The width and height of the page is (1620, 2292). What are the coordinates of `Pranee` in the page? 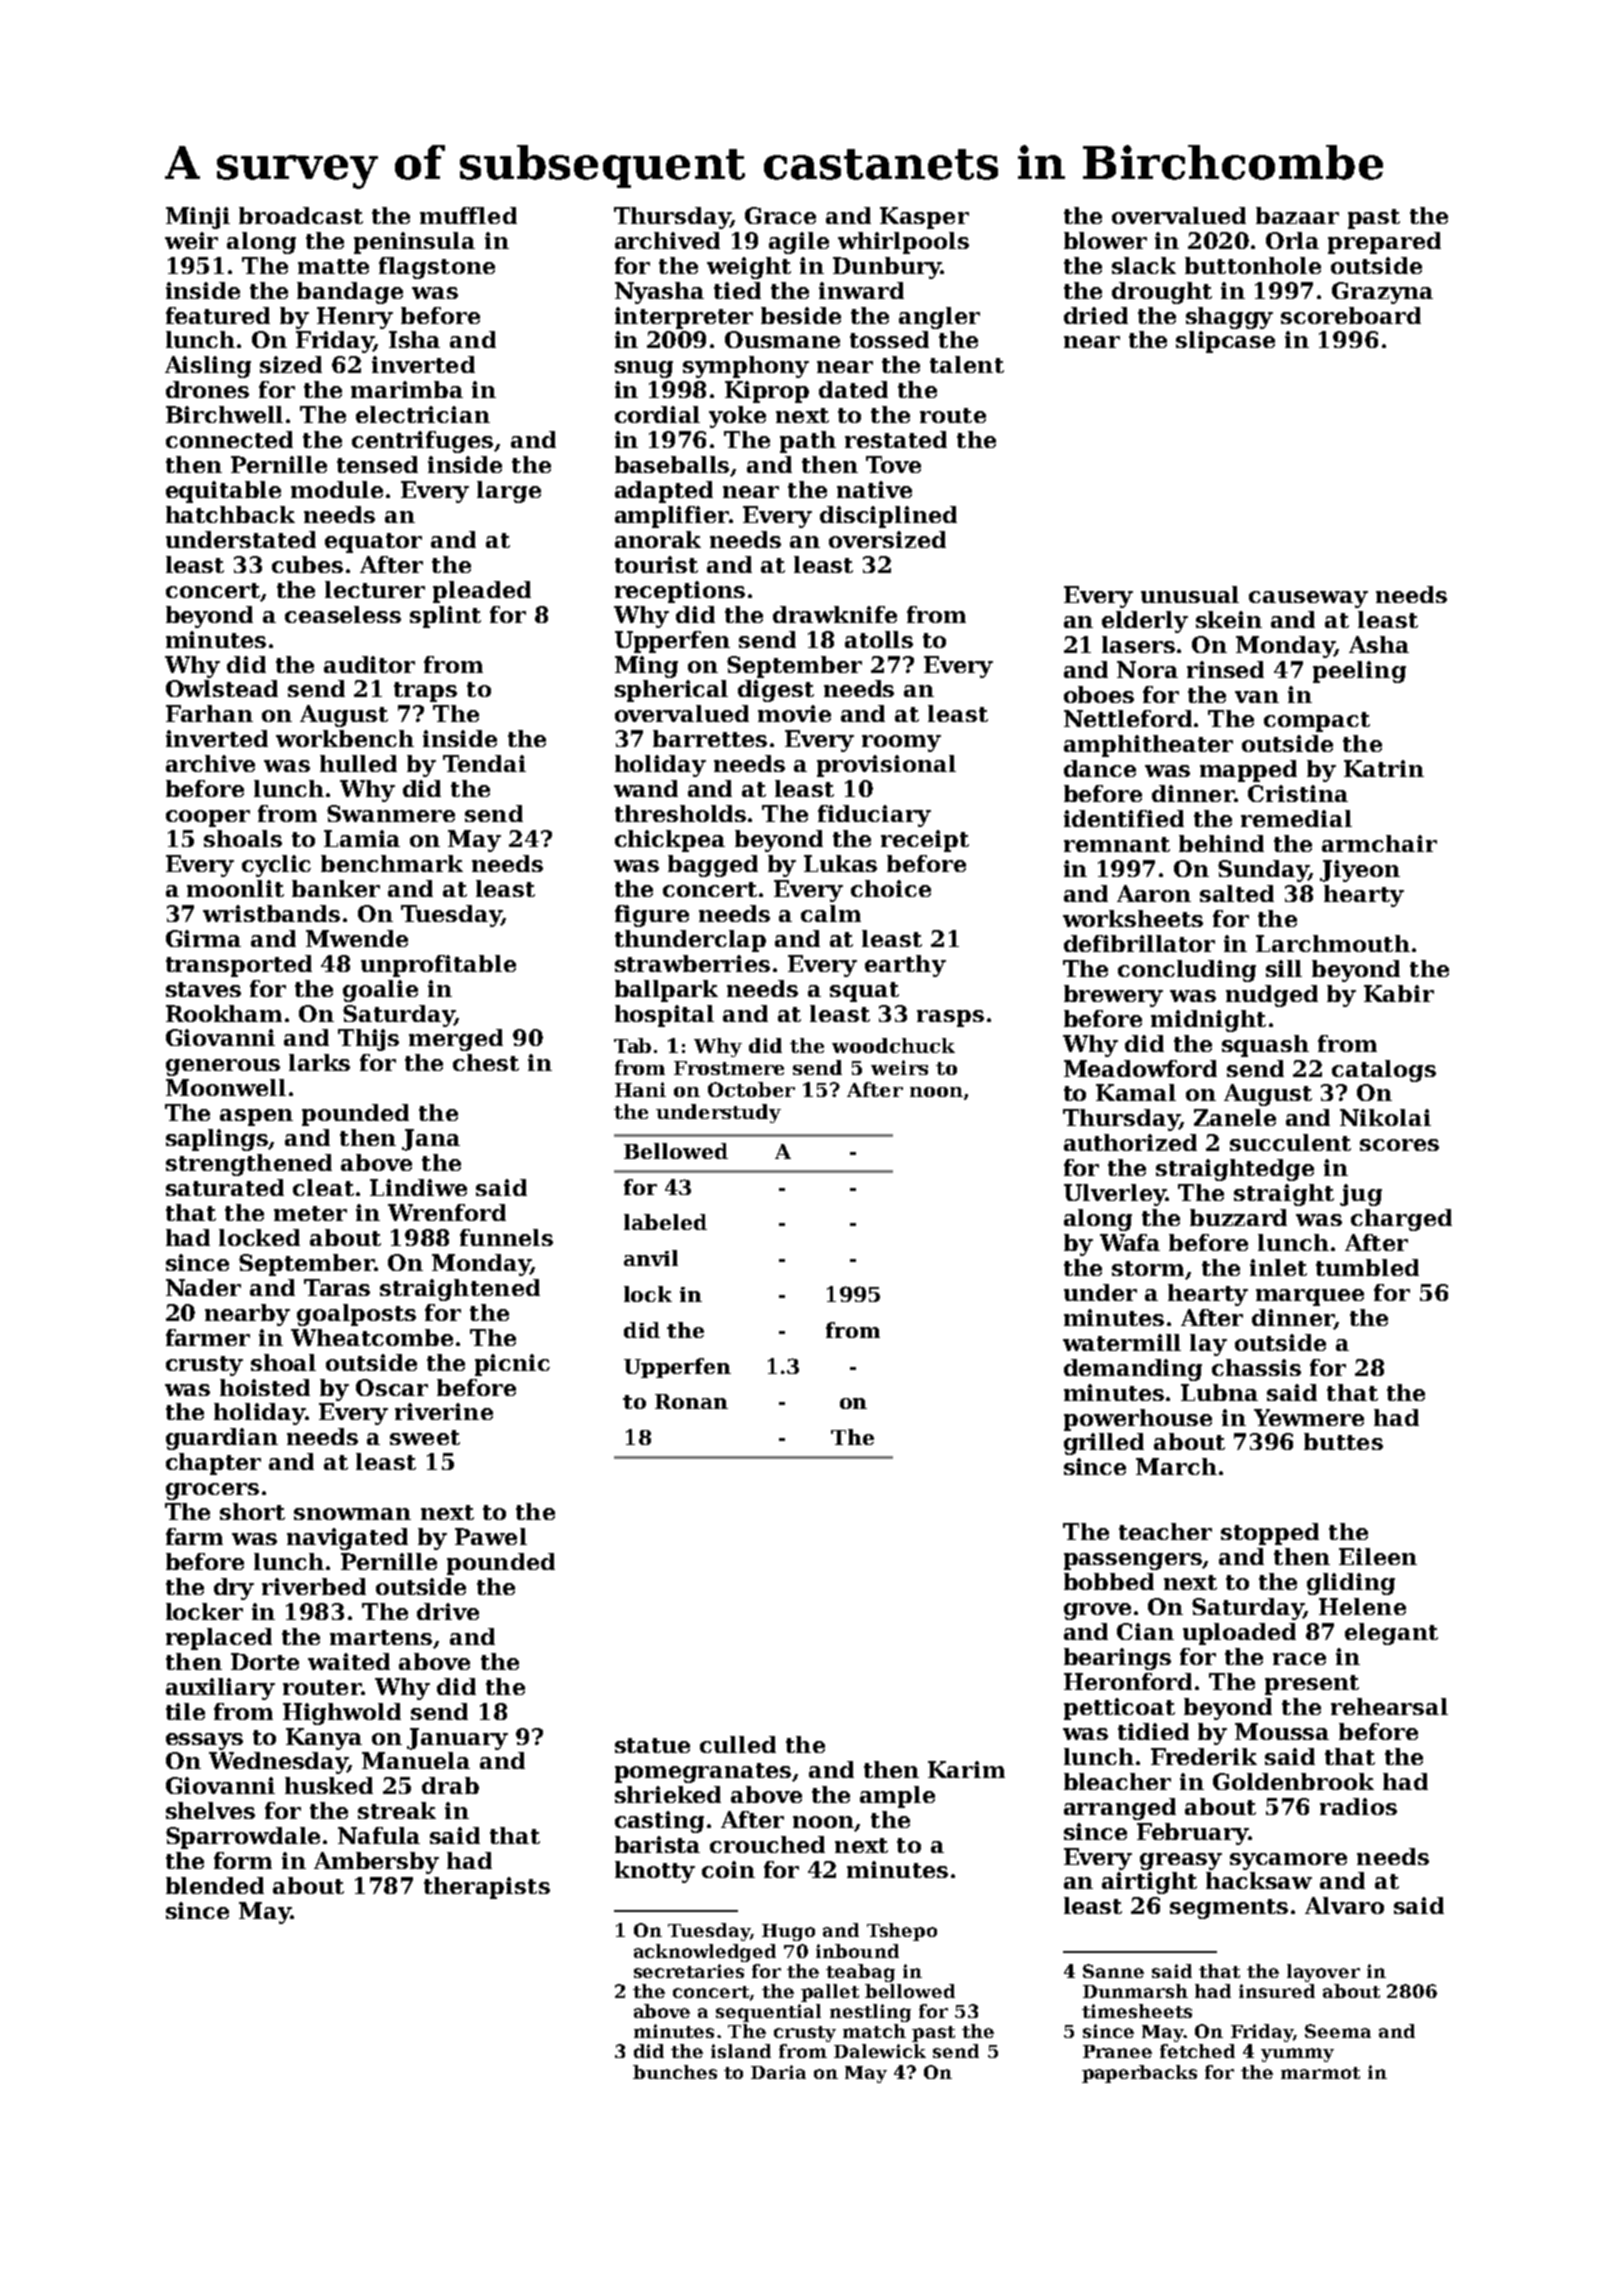 It's located at (1117, 2051).
